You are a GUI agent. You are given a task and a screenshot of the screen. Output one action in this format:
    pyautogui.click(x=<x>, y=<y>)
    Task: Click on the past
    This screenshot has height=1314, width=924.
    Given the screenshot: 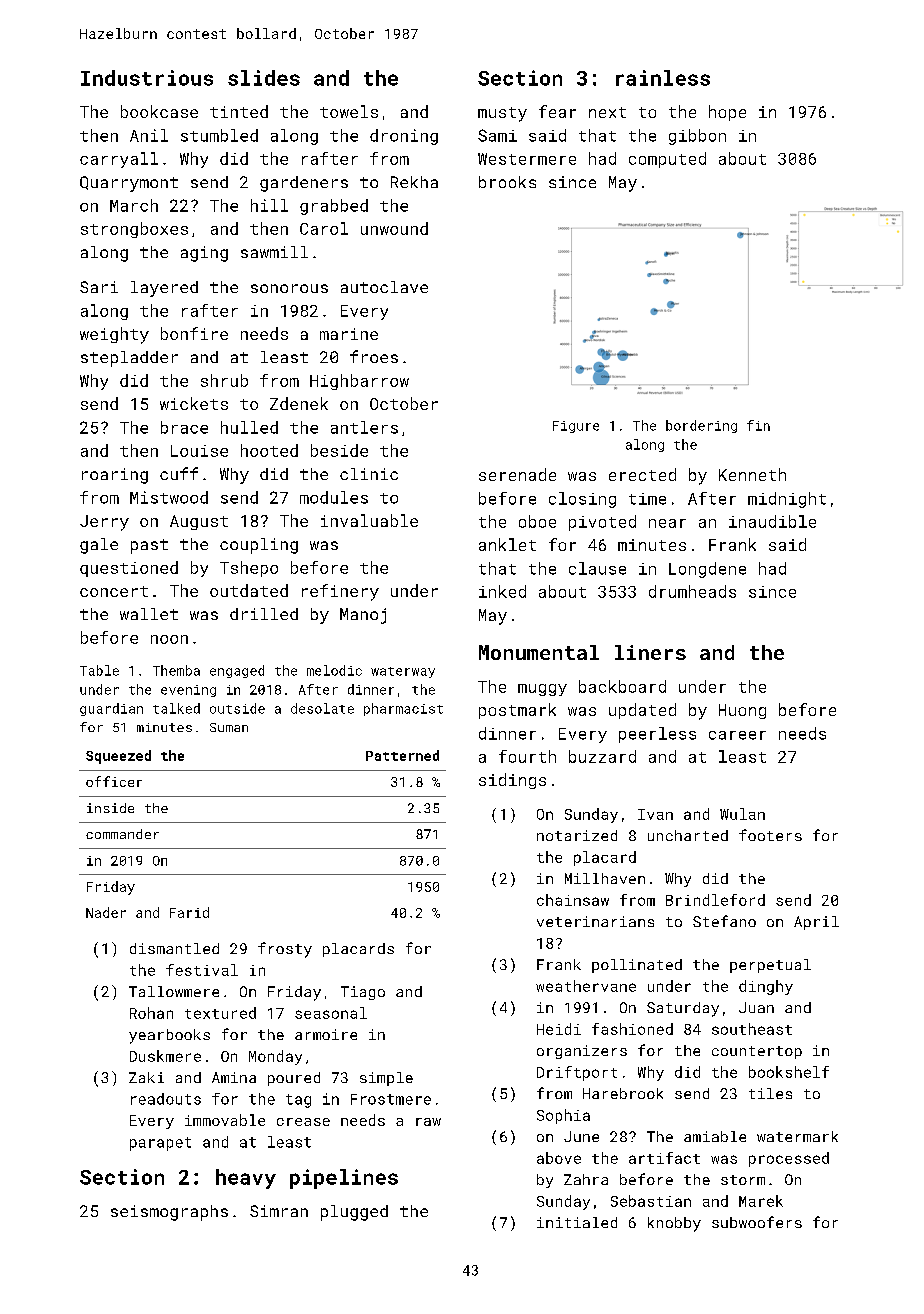 What is the action you would take?
    pyautogui.click(x=149, y=546)
